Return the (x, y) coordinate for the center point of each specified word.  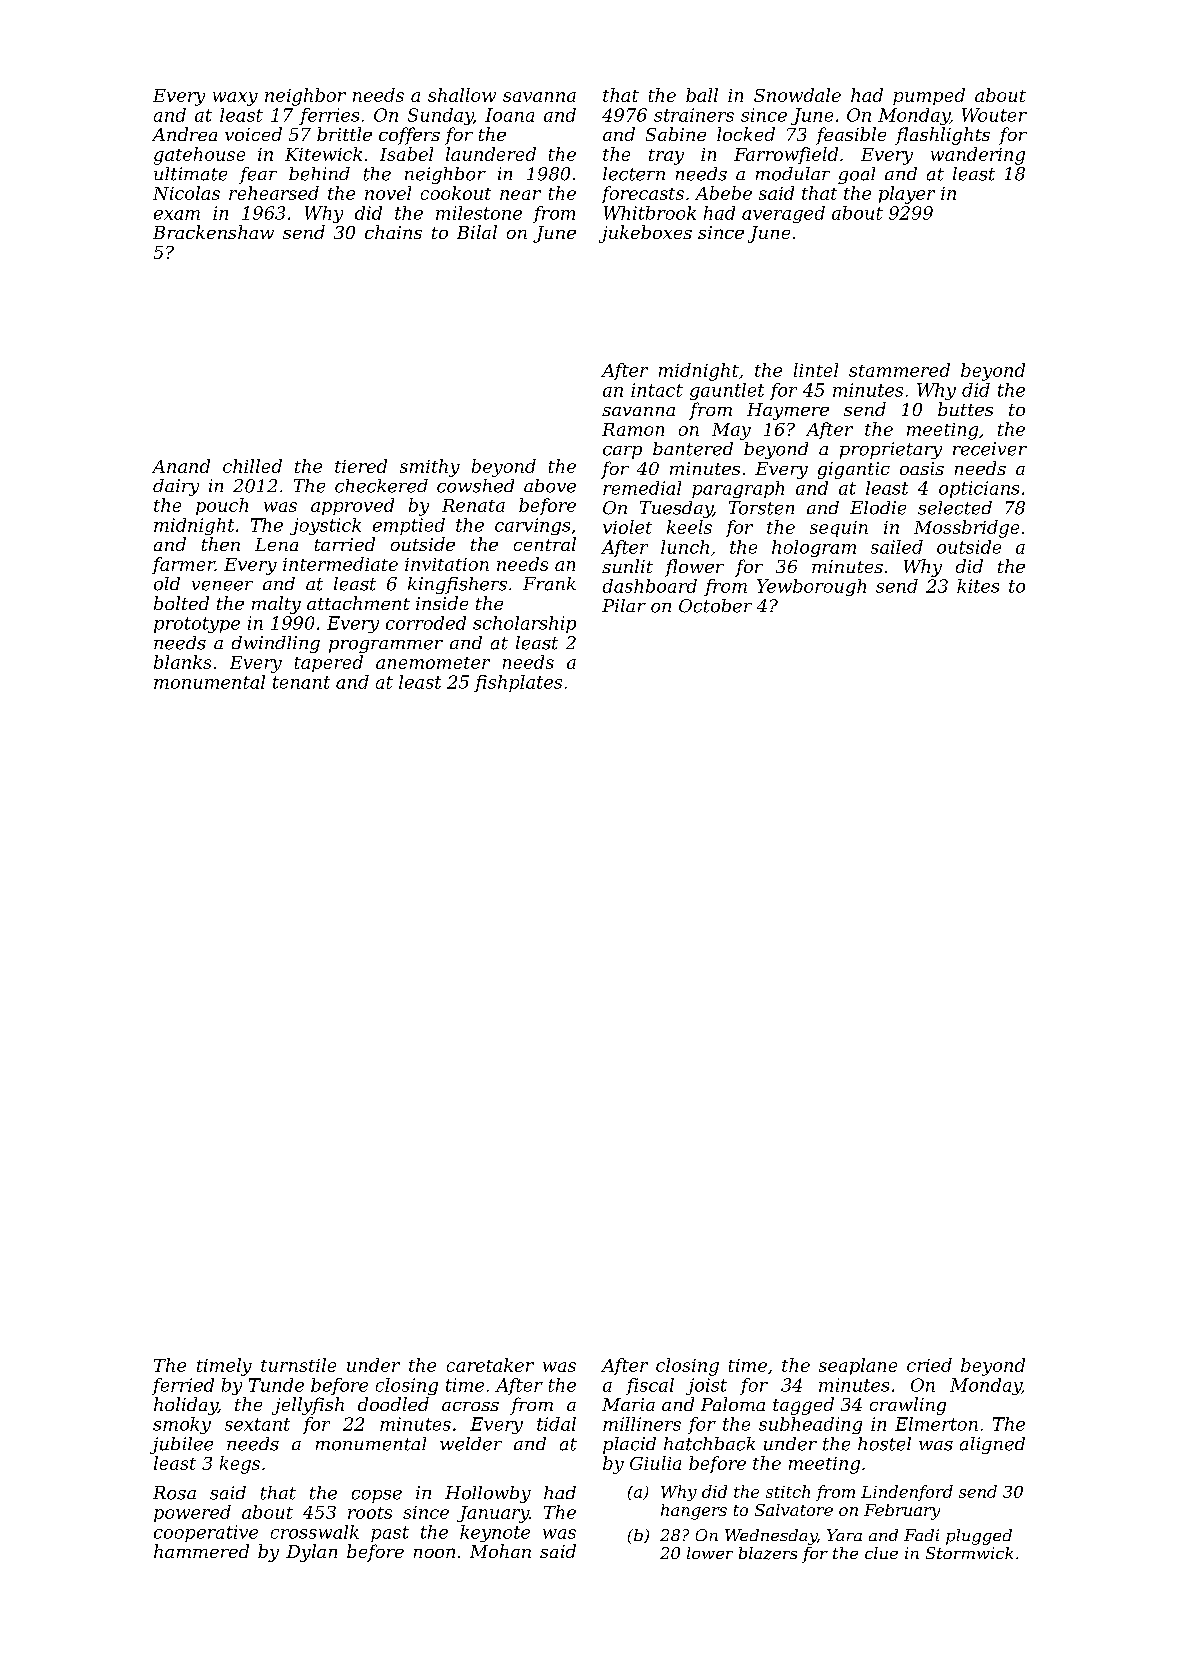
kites (978, 586)
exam (177, 215)
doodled (393, 1404)
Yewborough (811, 587)
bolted (181, 603)
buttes (965, 409)
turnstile (298, 1365)
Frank (549, 584)
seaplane (858, 1366)
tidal (556, 1424)
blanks (182, 662)
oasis (922, 468)
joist (706, 1386)
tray (666, 157)
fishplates (518, 683)
